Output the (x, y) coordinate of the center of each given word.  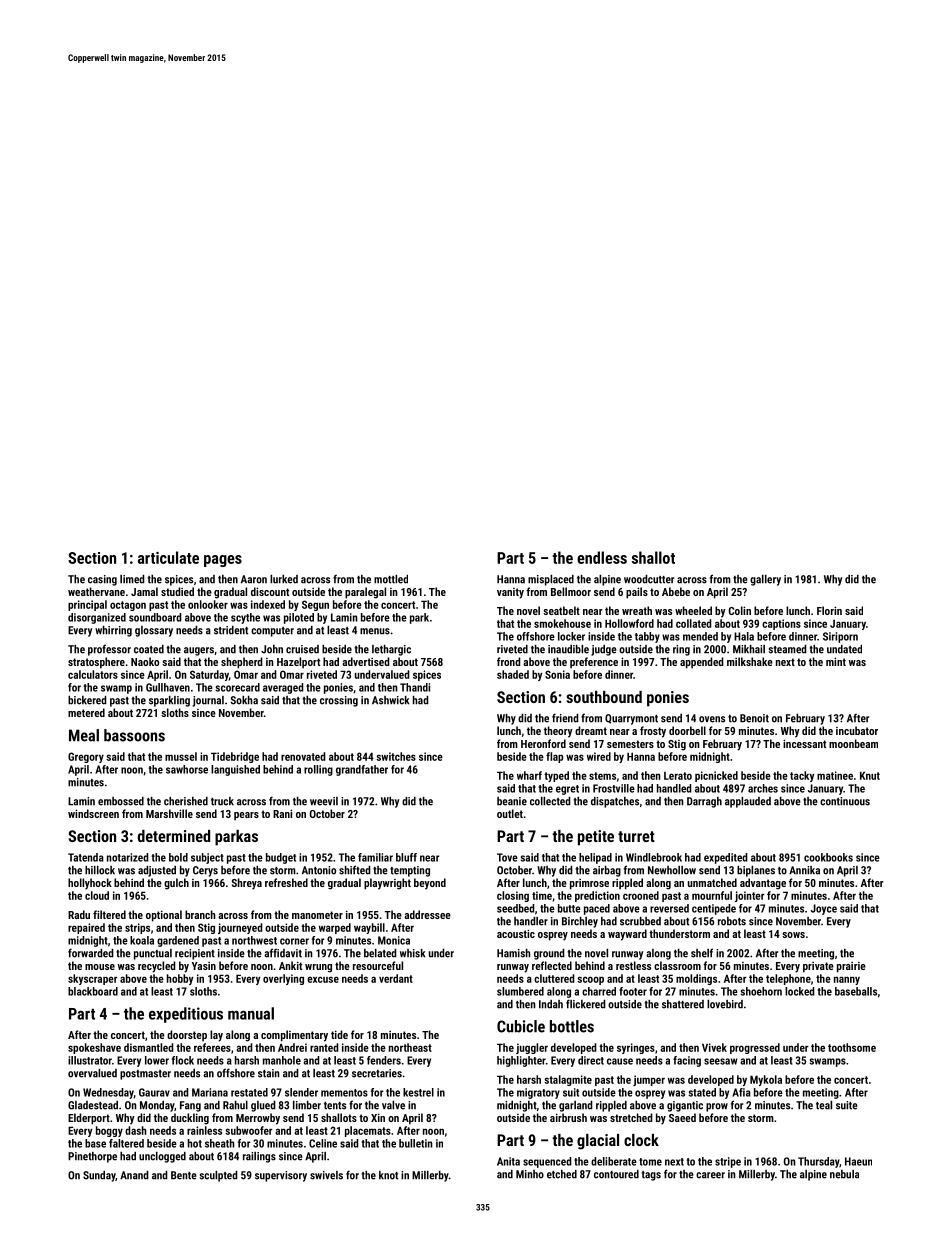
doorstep (187, 1036)
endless (602, 557)
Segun (315, 605)
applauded (748, 802)
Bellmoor (571, 591)
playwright (387, 884)
